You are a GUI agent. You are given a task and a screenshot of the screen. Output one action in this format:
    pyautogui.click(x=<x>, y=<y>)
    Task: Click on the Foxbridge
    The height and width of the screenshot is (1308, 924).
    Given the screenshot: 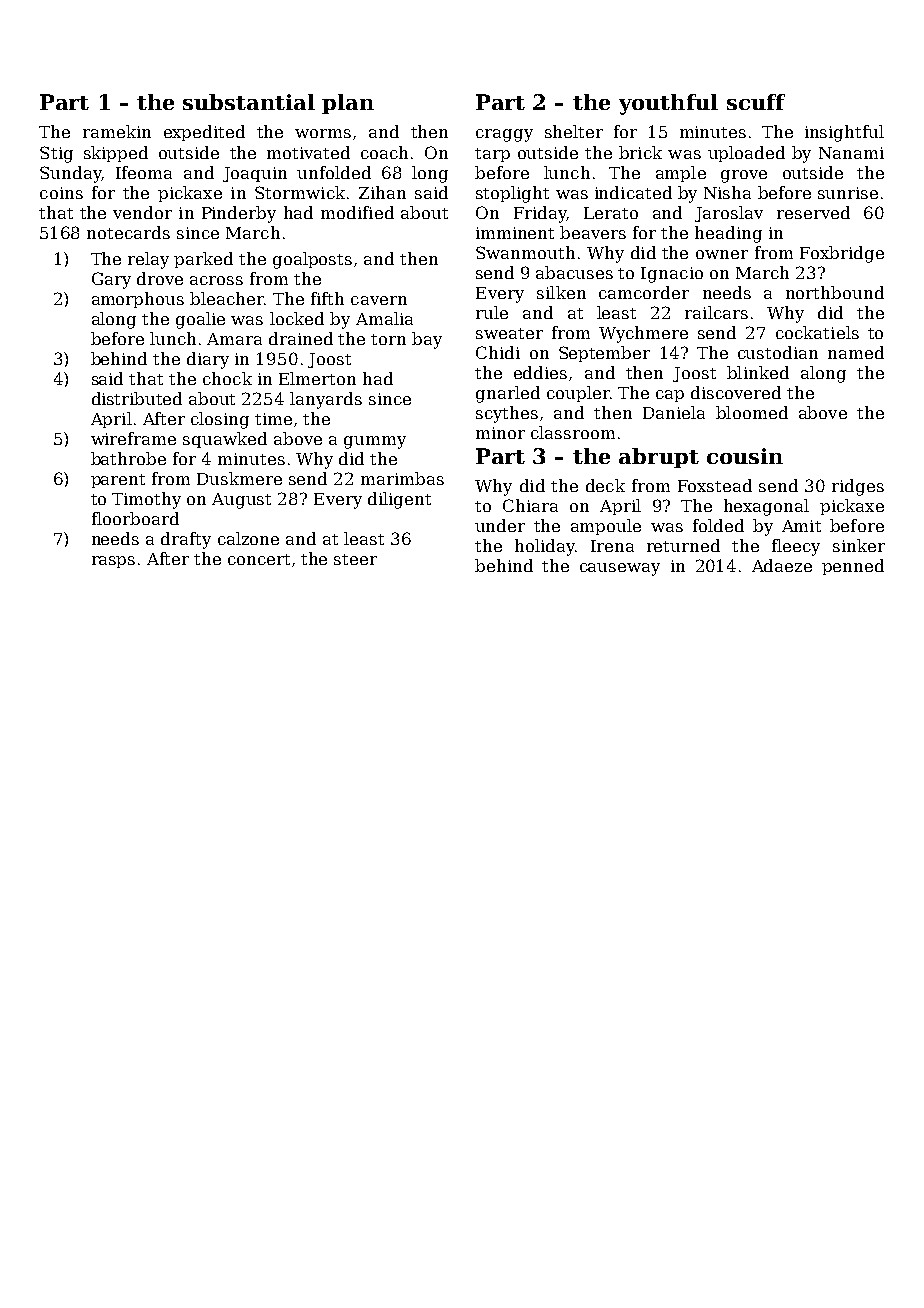 What is the action you would take?
    pyautogui.click(x=842, y=254)
